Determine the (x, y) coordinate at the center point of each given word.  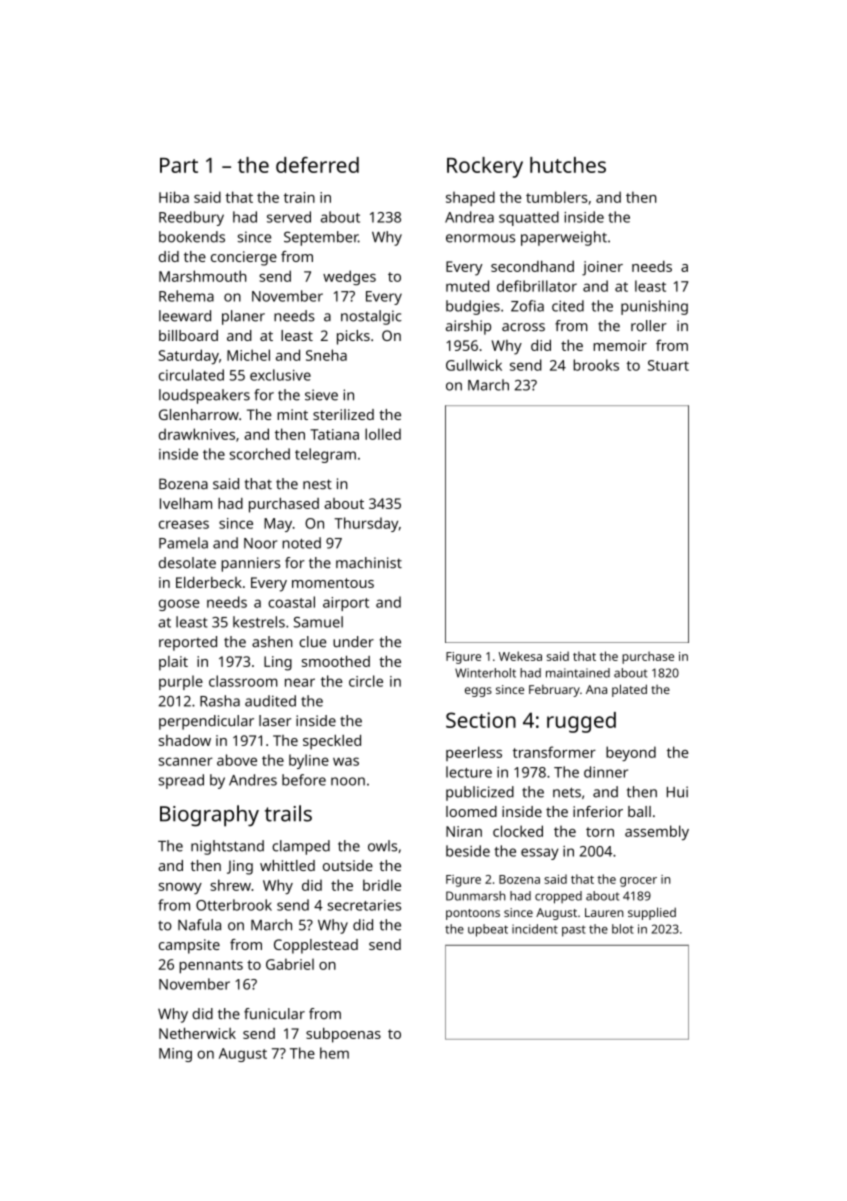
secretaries (364, 905)
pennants (211, 967)
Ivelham (186, 503)
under (353, 642)
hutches (568, 165)
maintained (578, 673)
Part (179, 165)
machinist (369, 563)
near (300, 682)
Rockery (485, 167)
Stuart (668, 365)
